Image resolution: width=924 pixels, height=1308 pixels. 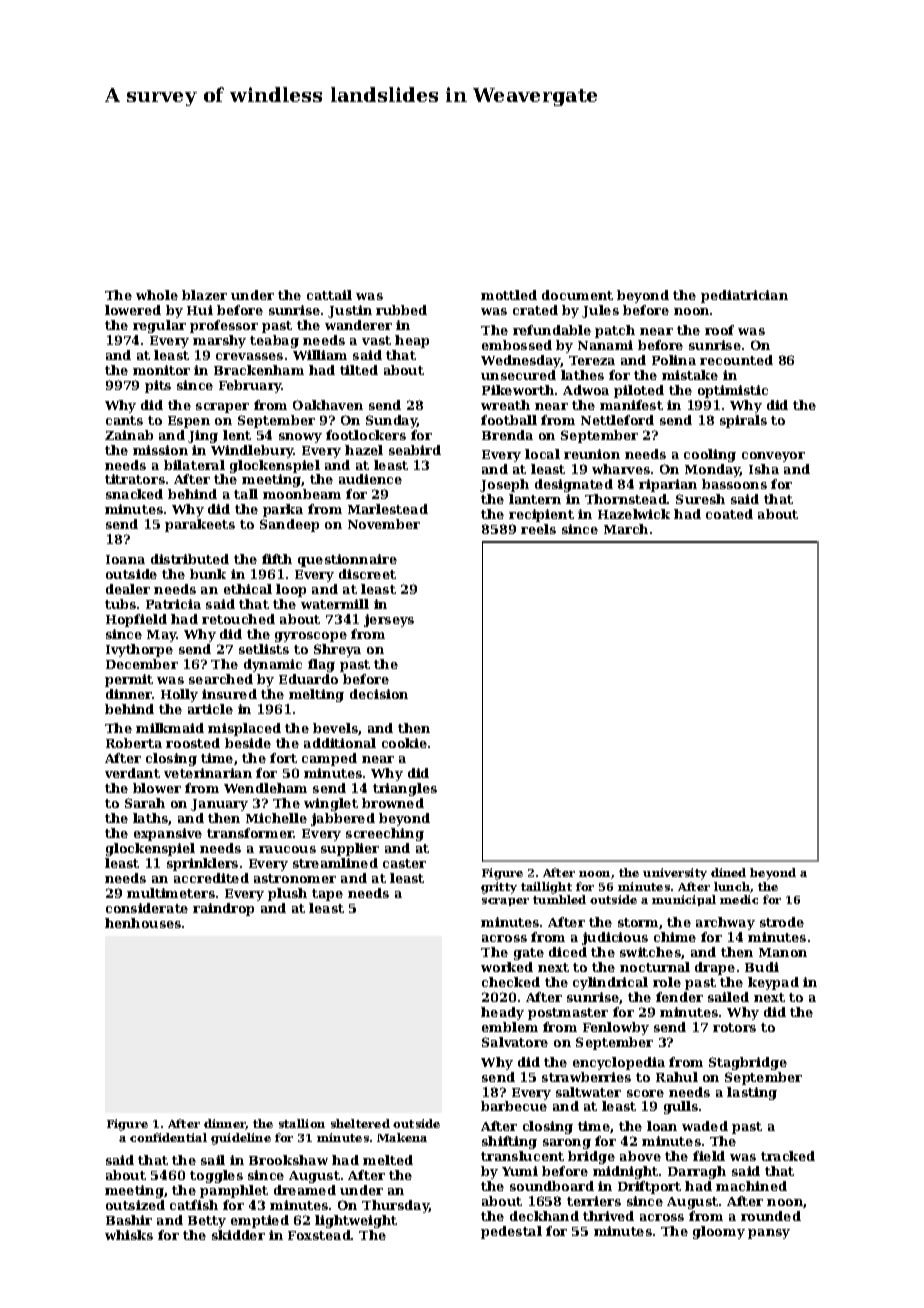 What do you see at coordinates (502, 1013) in the page?
I see `heady` at bounding box center [502, 1013].
